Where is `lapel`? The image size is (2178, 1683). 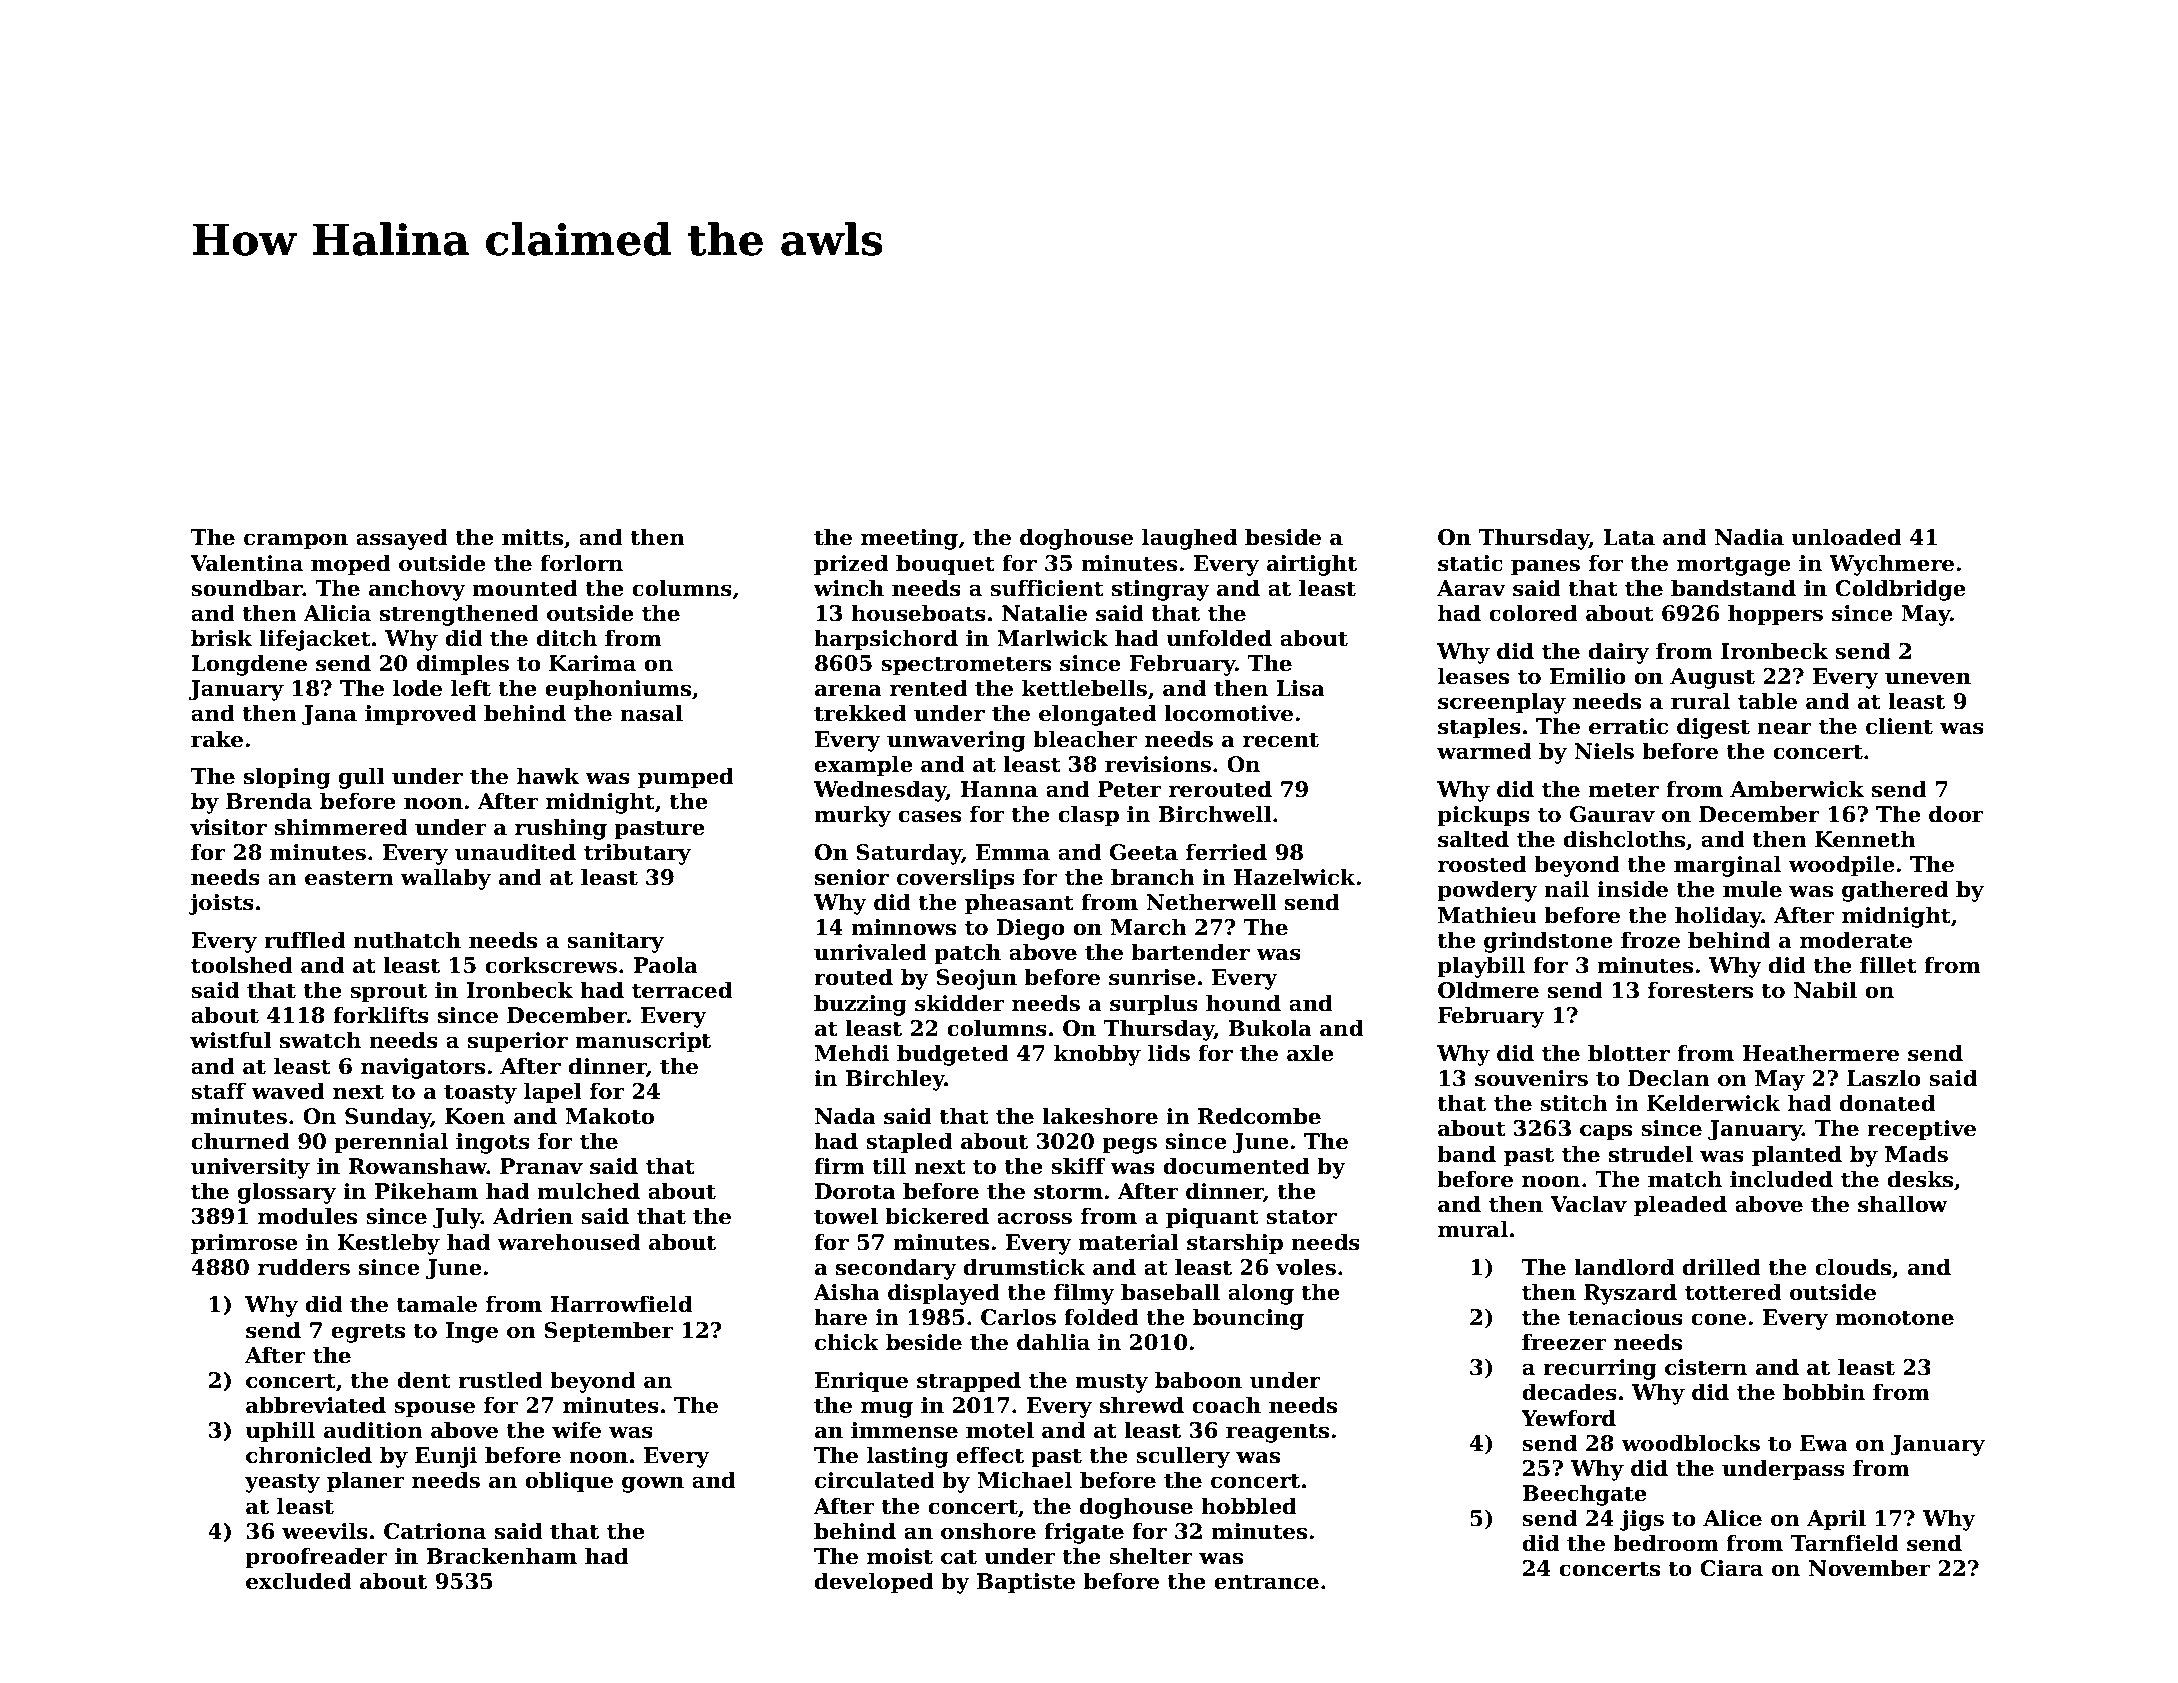 lapel is located at coordinates (553, 1093).
